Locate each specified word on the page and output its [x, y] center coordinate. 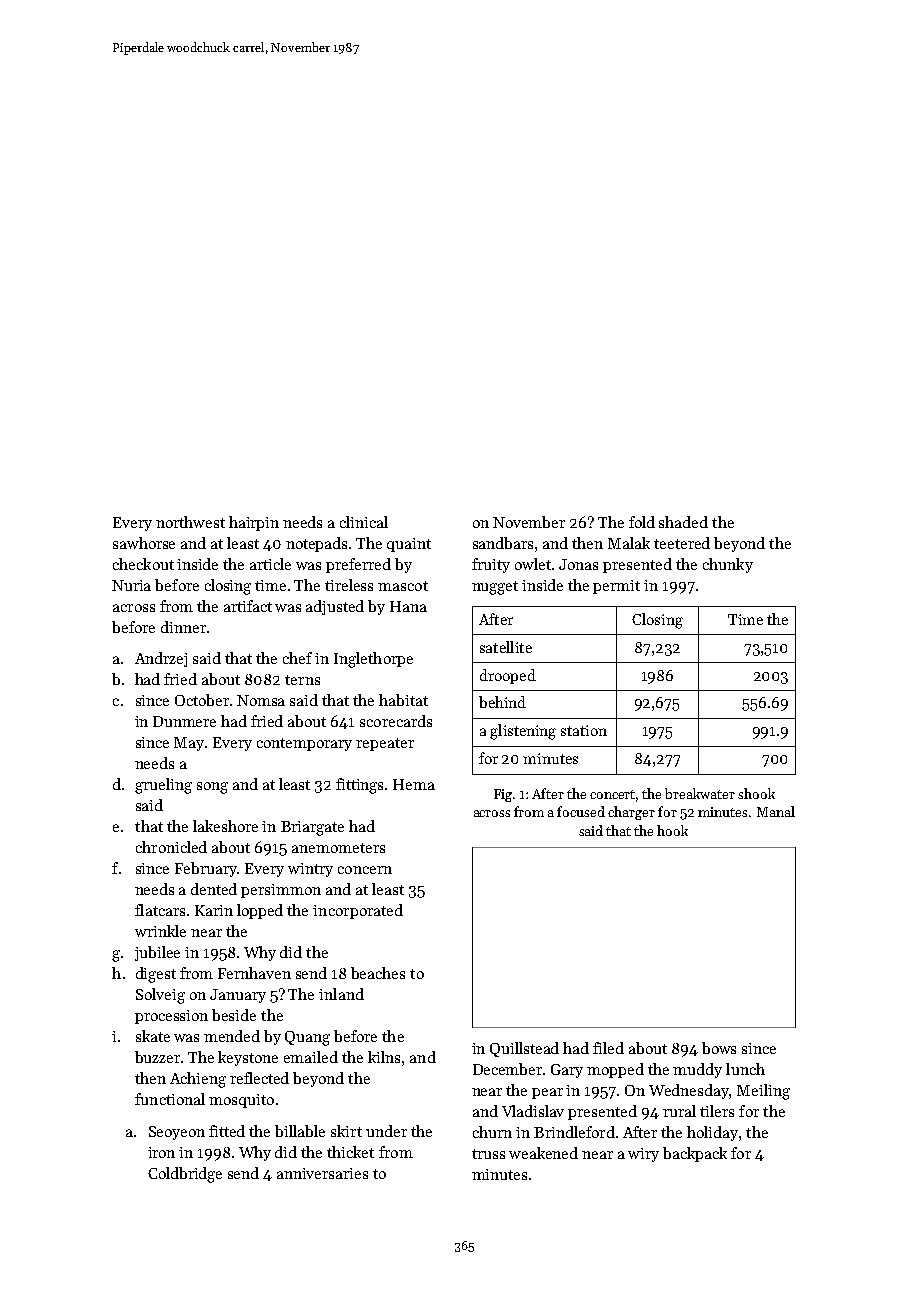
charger [631, 813]
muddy [697, 1070]
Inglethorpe [373, 660]
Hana [408, 606]
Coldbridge [185, 1175]
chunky [728, 565]
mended [232, 1036]
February [206, 869]
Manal [776, 811]
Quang [307, 1038]
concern [365, 870]
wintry [310, 870]
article [270, 564]
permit [616, 587]
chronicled [171, 847]
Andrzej [161, 659]
